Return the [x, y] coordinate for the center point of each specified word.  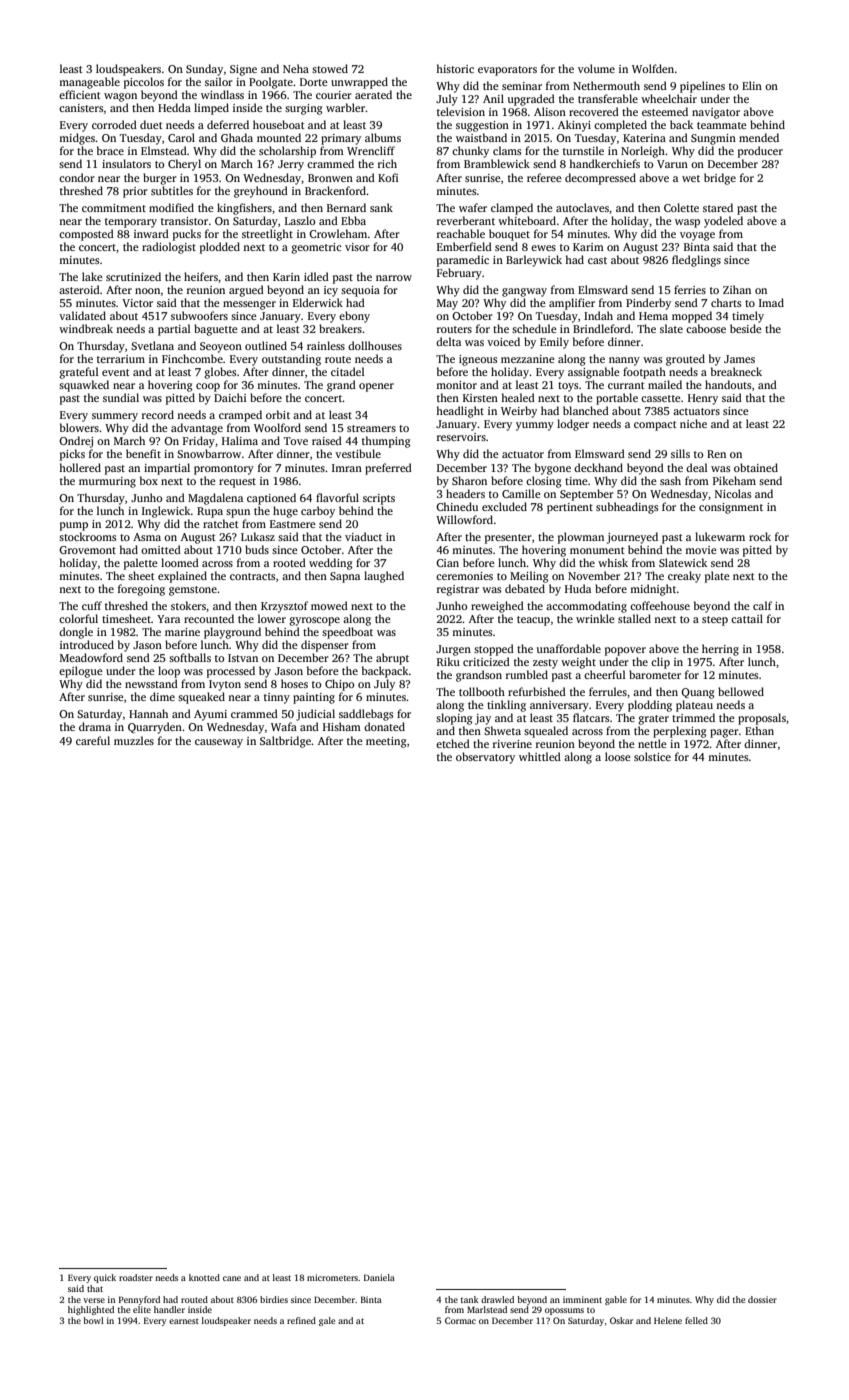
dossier [762, 1299]
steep [715, 621]
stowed [330, 68]
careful [93, 740]
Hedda [174, 107]
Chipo [339, 685]
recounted [209, 618]
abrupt [392, 659]
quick [105, 1278]
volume [596, 68]
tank [470, 1299]
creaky [684, 577]
